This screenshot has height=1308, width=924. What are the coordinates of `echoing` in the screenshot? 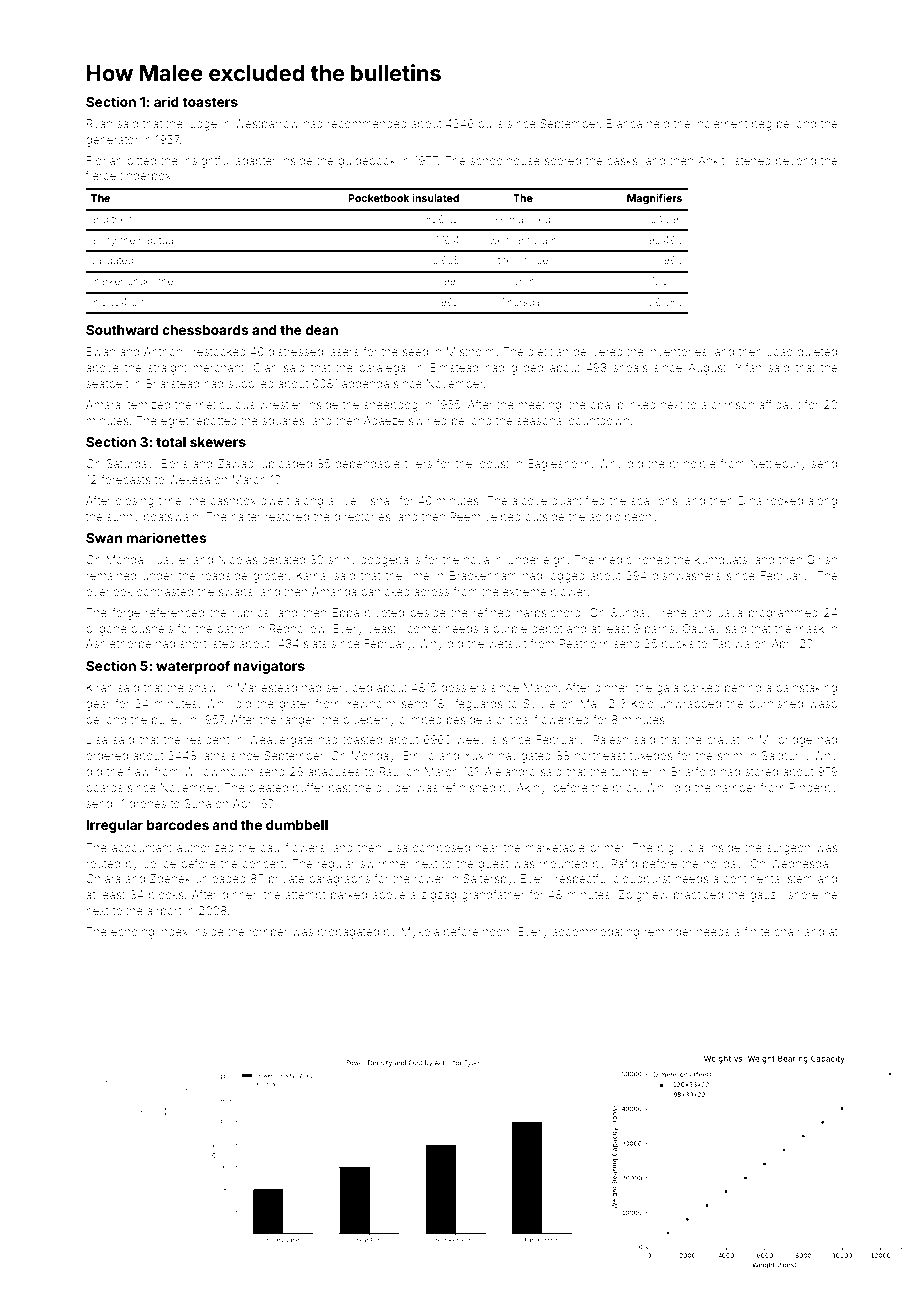 It's located at (132, 933).
